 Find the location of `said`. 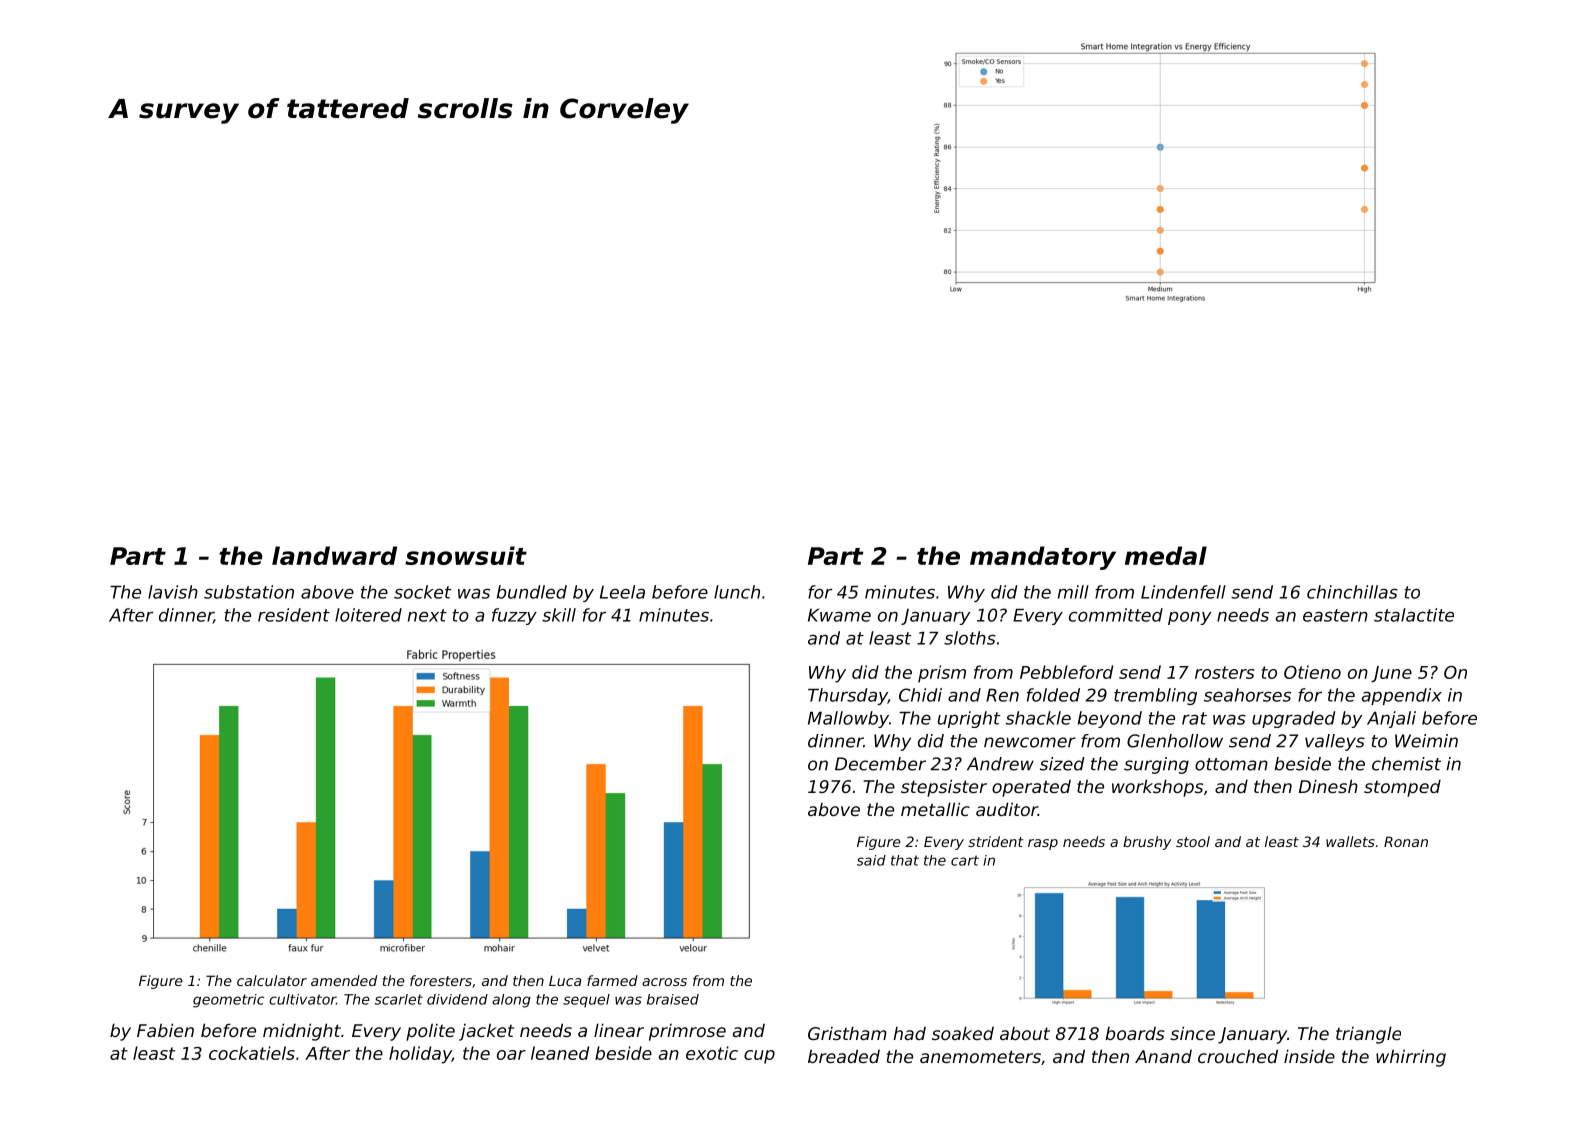

said is located at coordinates (871, 860).
